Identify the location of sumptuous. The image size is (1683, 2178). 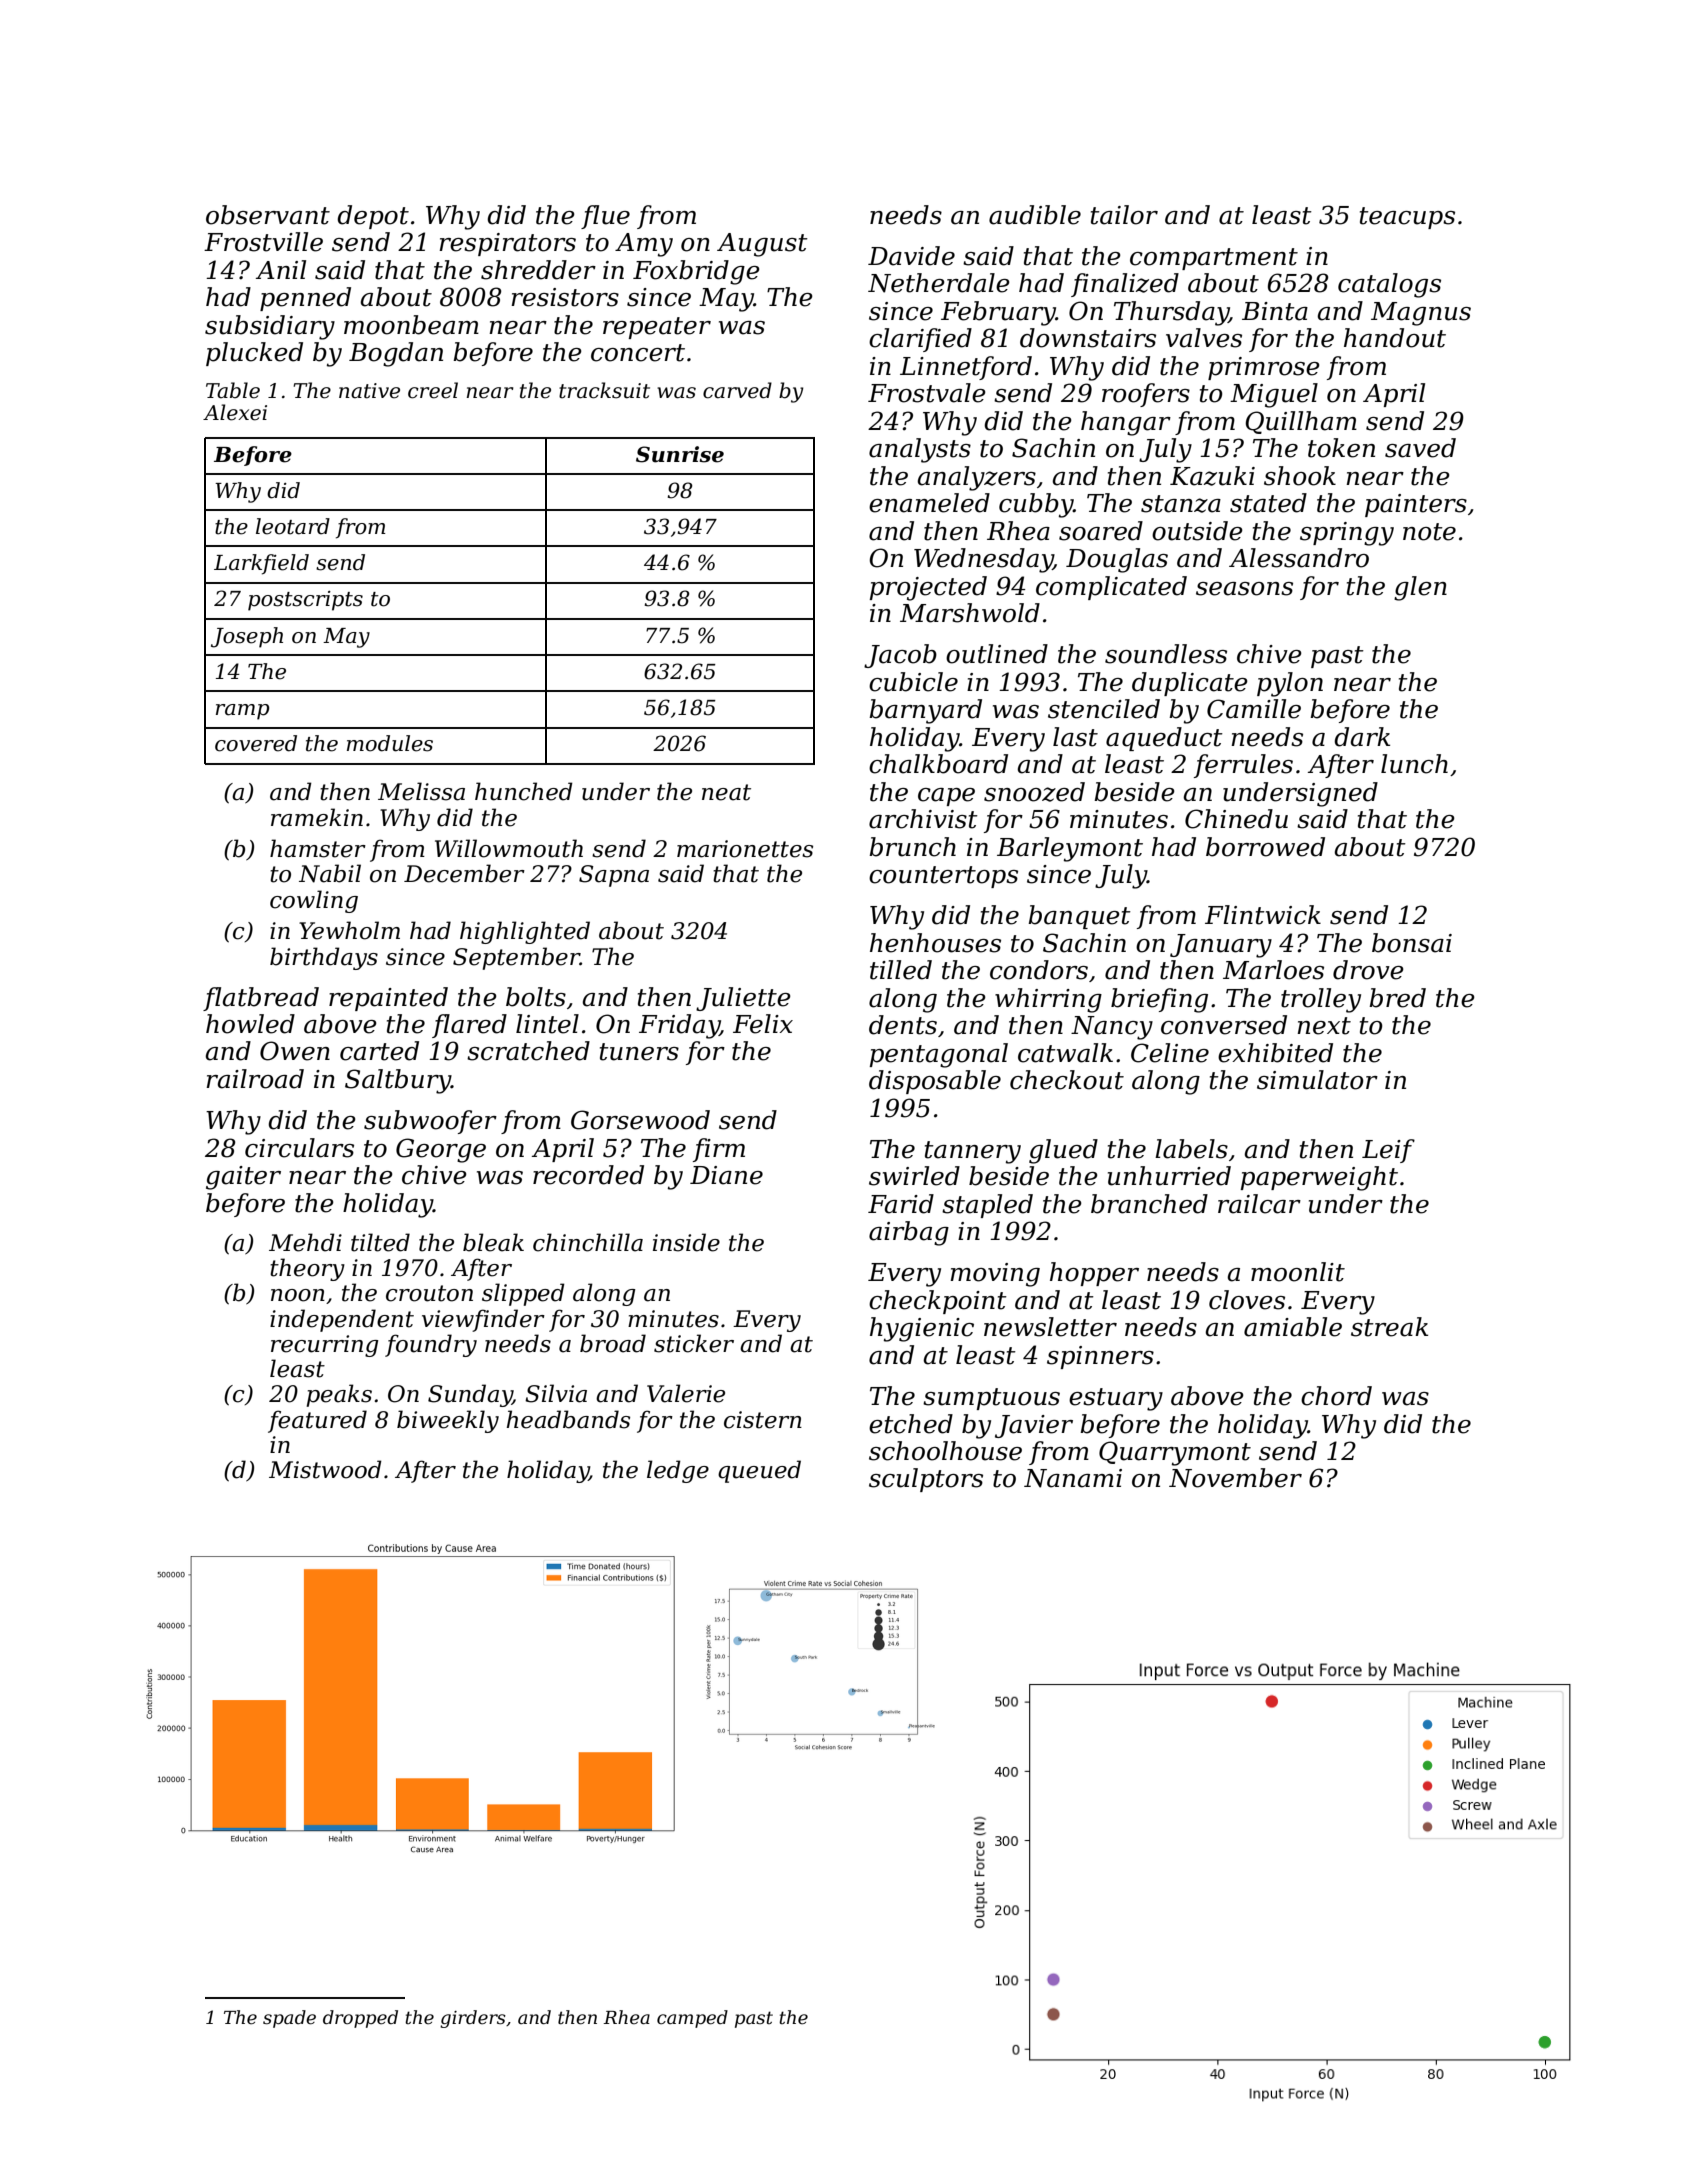
(991, 1399).
